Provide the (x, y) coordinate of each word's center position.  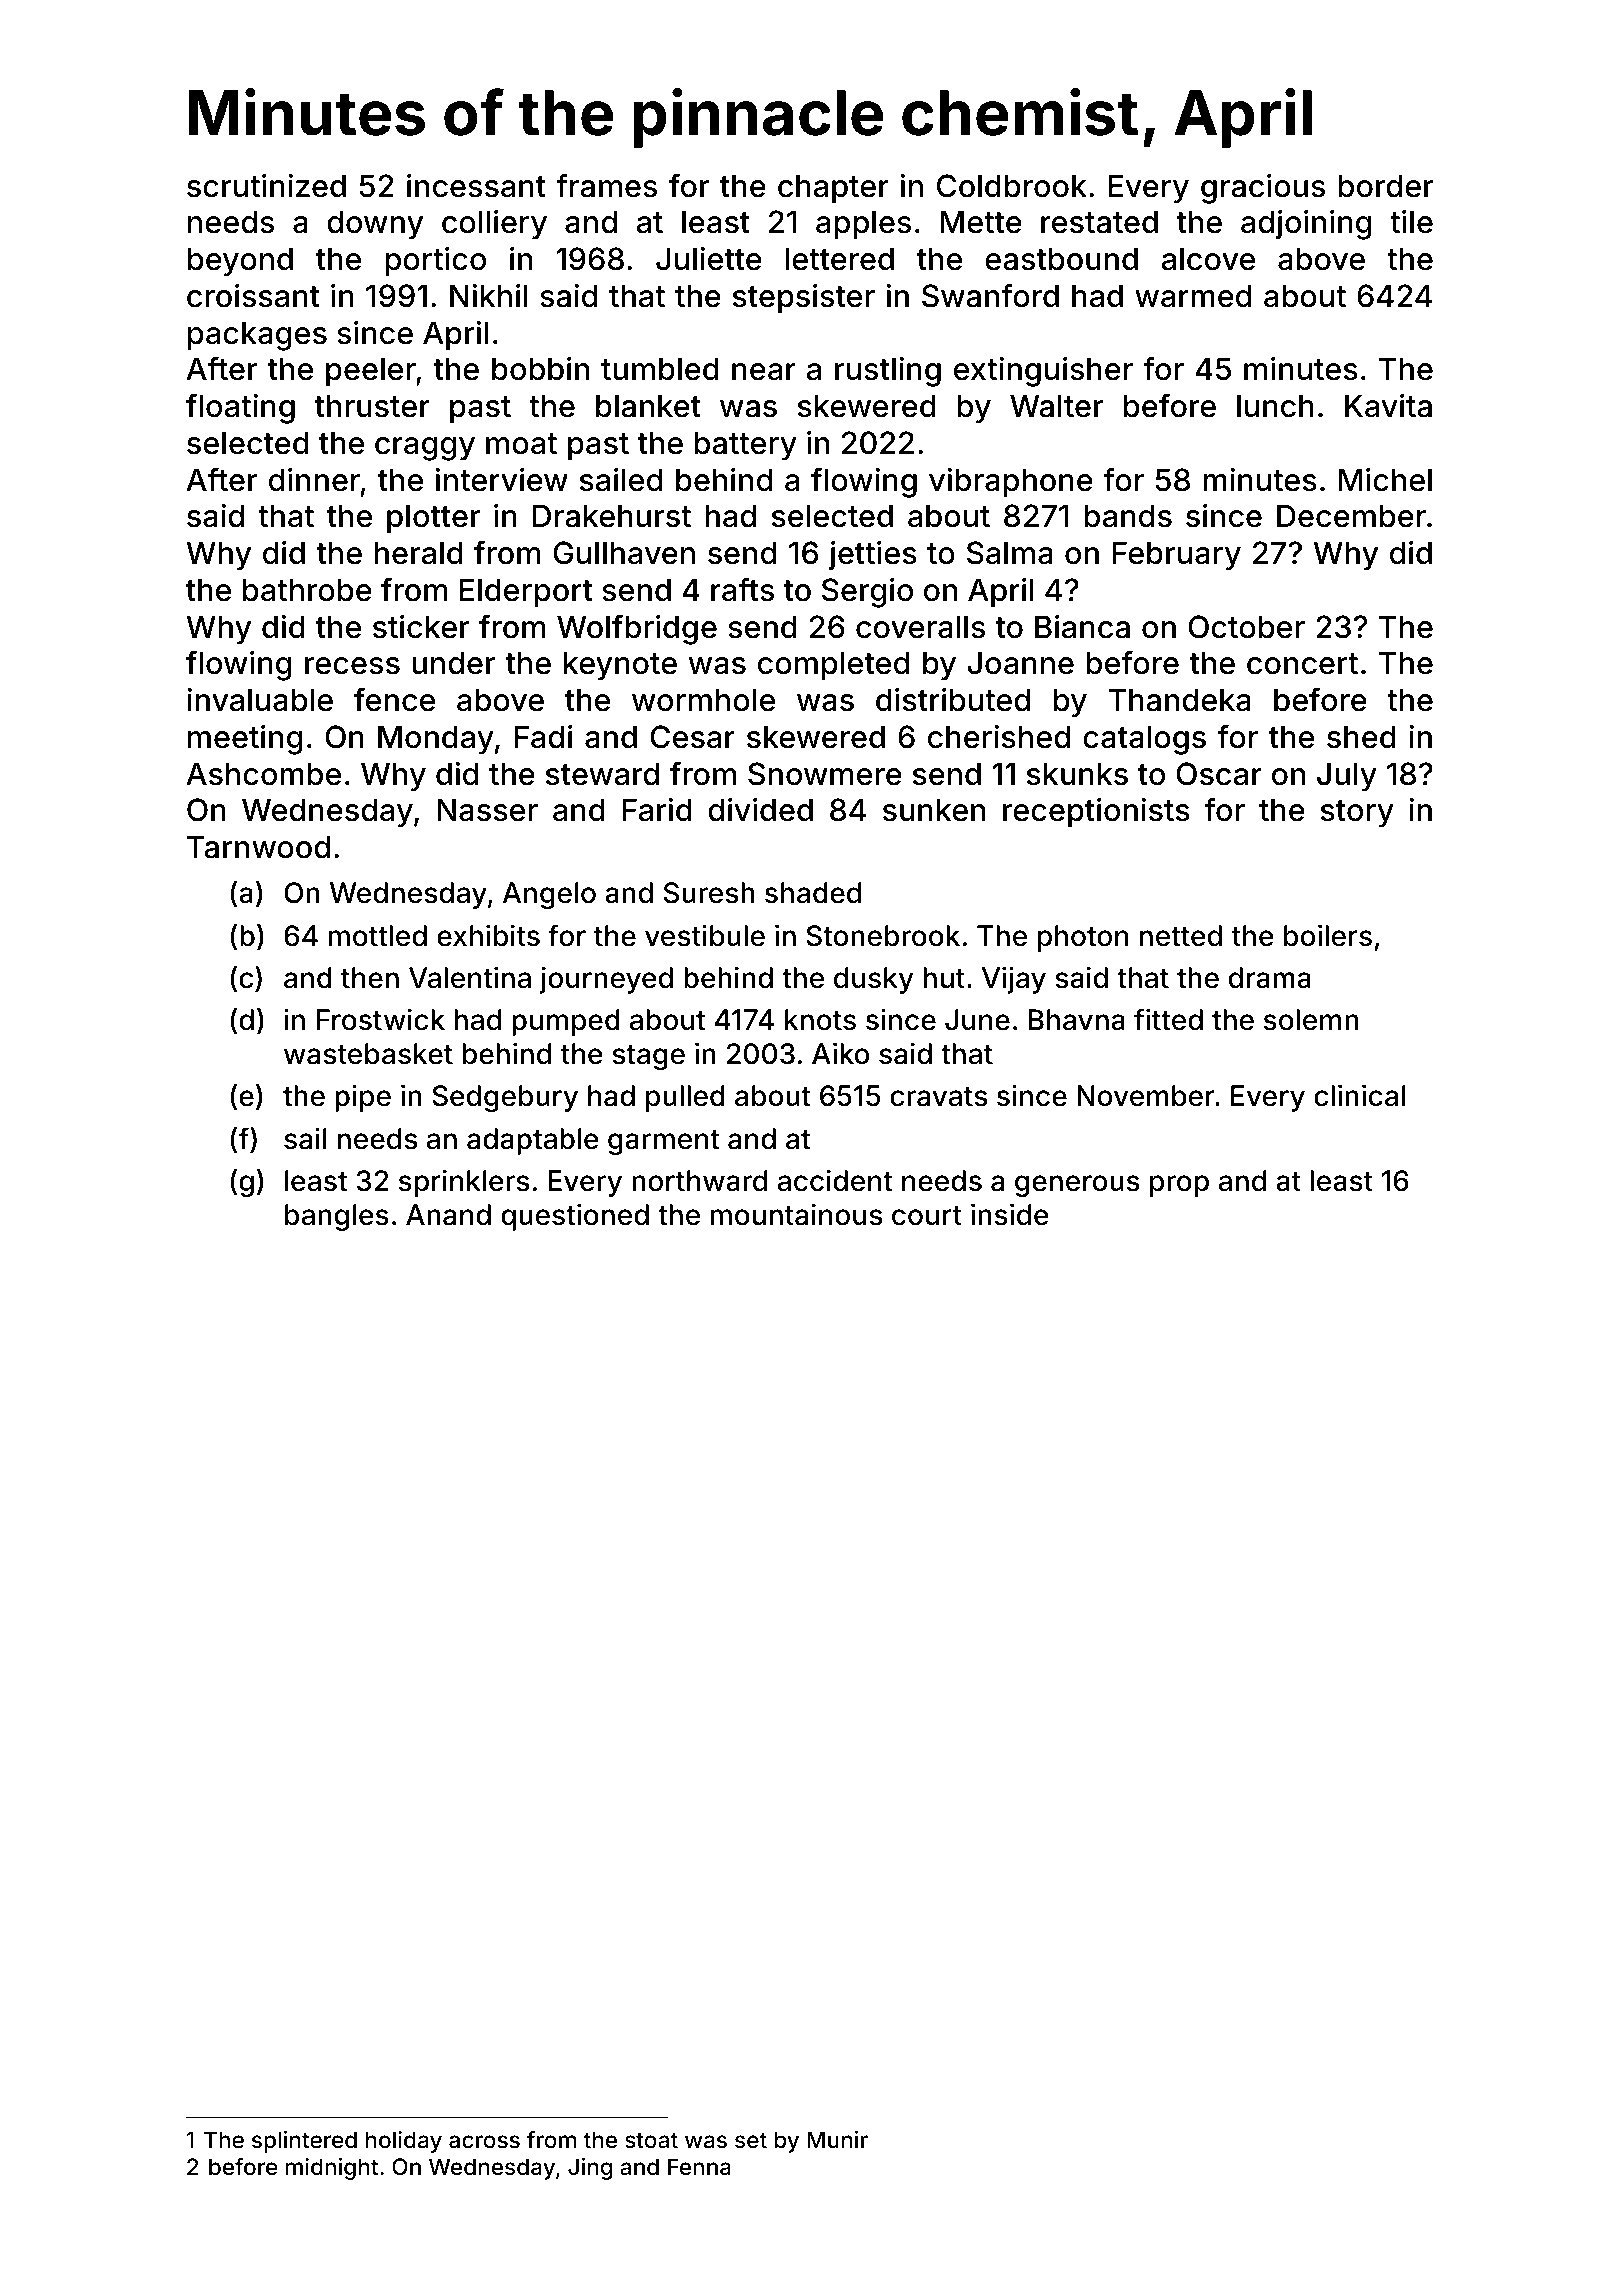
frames (606, 185)
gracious (1263, 189)
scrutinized (266, 186)
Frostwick (381, 1019)
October (1246, 627)
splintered (304, 2142)
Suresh (709, 893)
